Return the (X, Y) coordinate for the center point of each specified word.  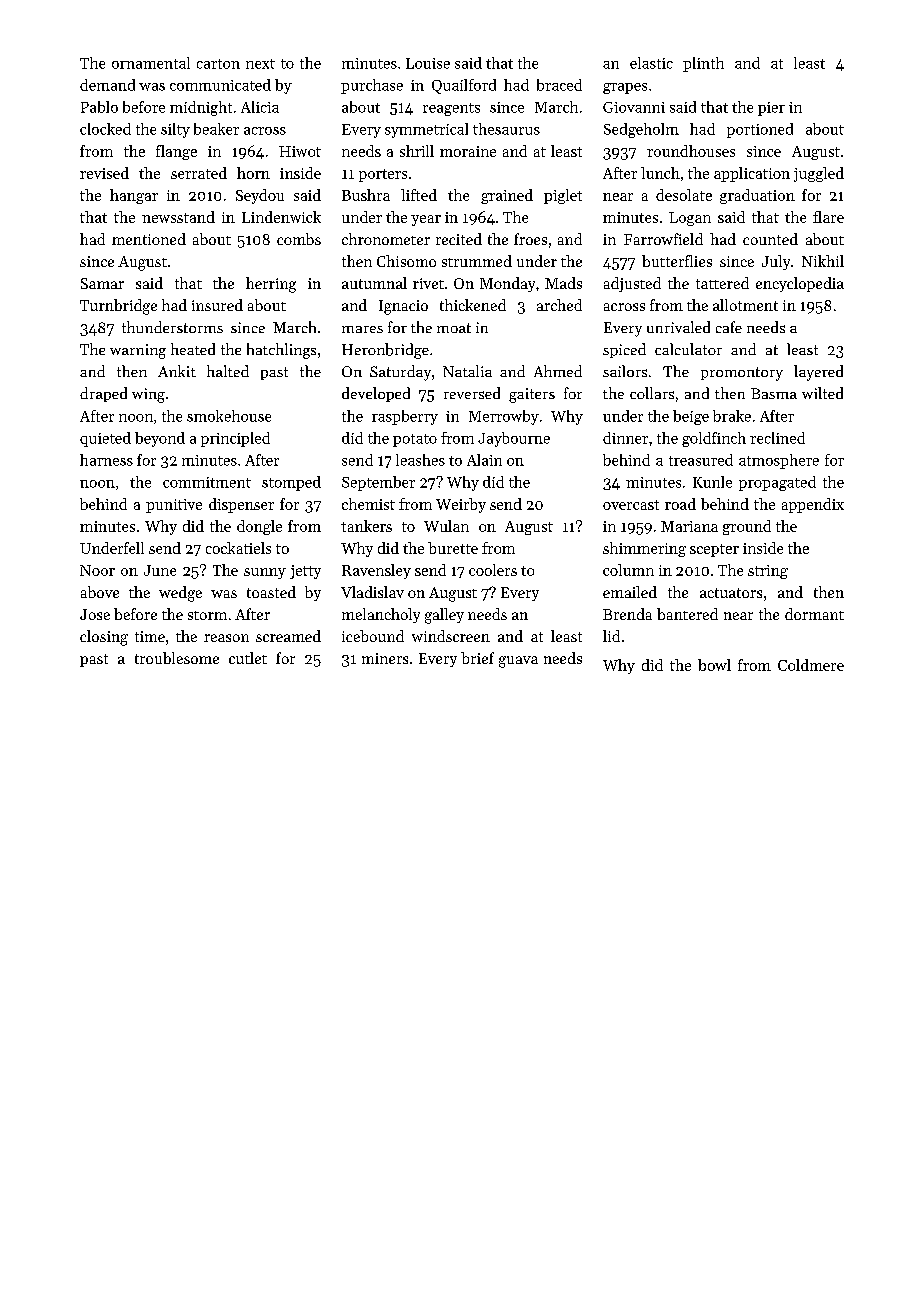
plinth (703, 64)
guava (518, 662)
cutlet (248, 658)
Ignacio (403, 307)
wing (148, 395)
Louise (428, 63)
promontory (742, 374)
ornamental (151, 63)
